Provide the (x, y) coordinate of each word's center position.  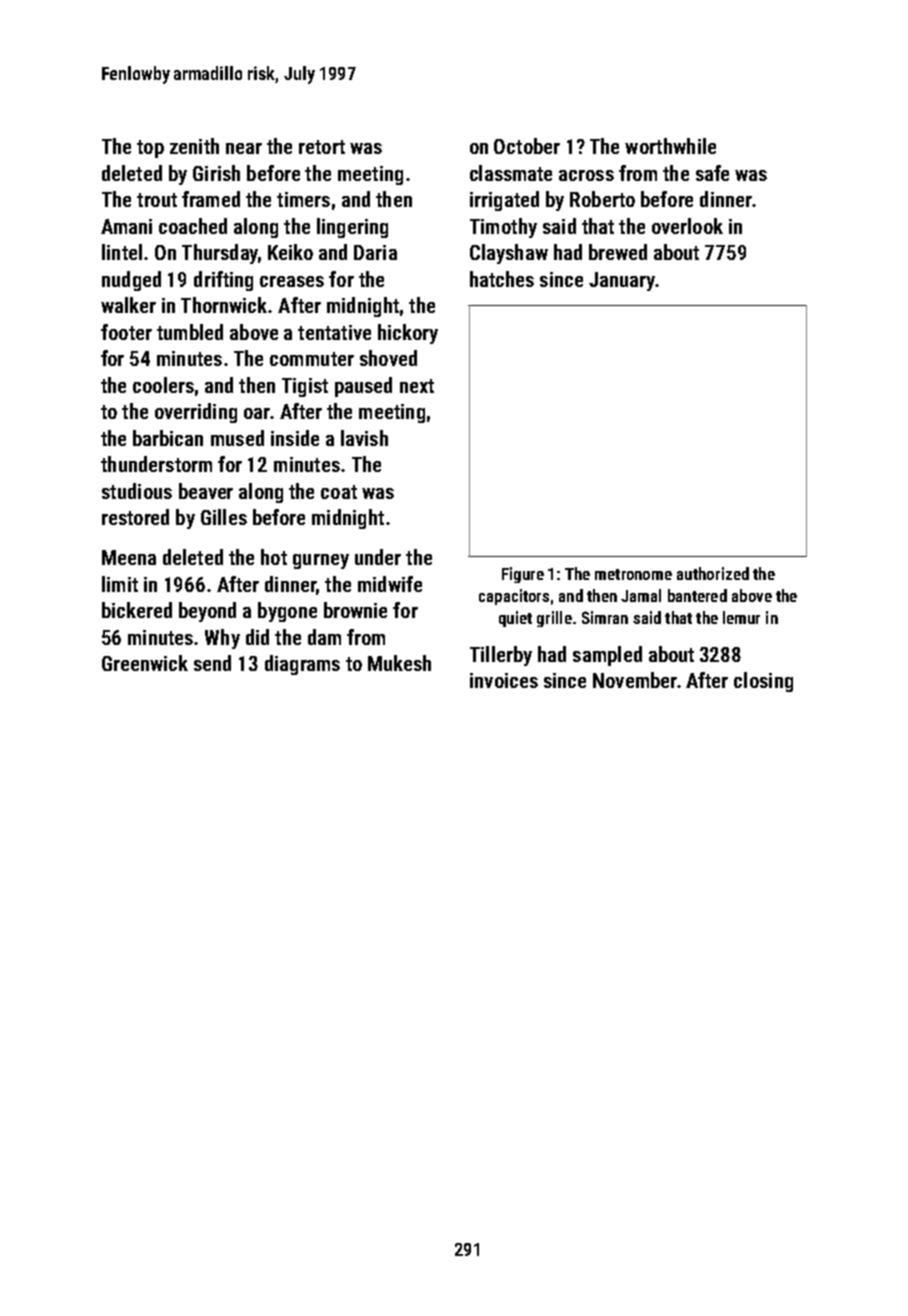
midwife (390, 584)
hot (274, 557)
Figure (523, 575)
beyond (207, 612)
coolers (163, 385)
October (527, 146)
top (150, 149)
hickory (408, 334)
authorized (713, 573)
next (417, 386)
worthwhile (670, 146)
